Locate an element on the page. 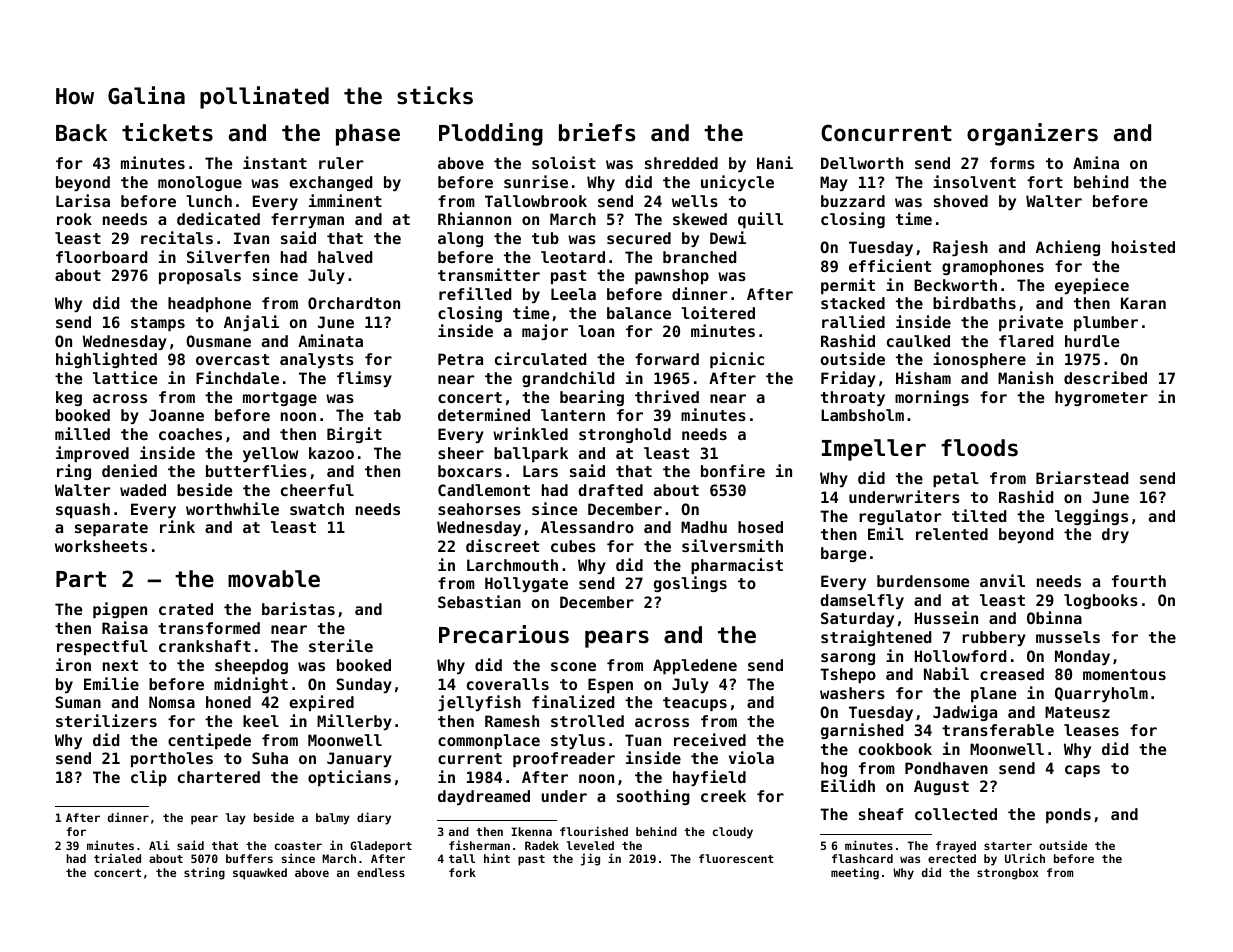  Quarryholm is located at coordinates (1101, 694).
